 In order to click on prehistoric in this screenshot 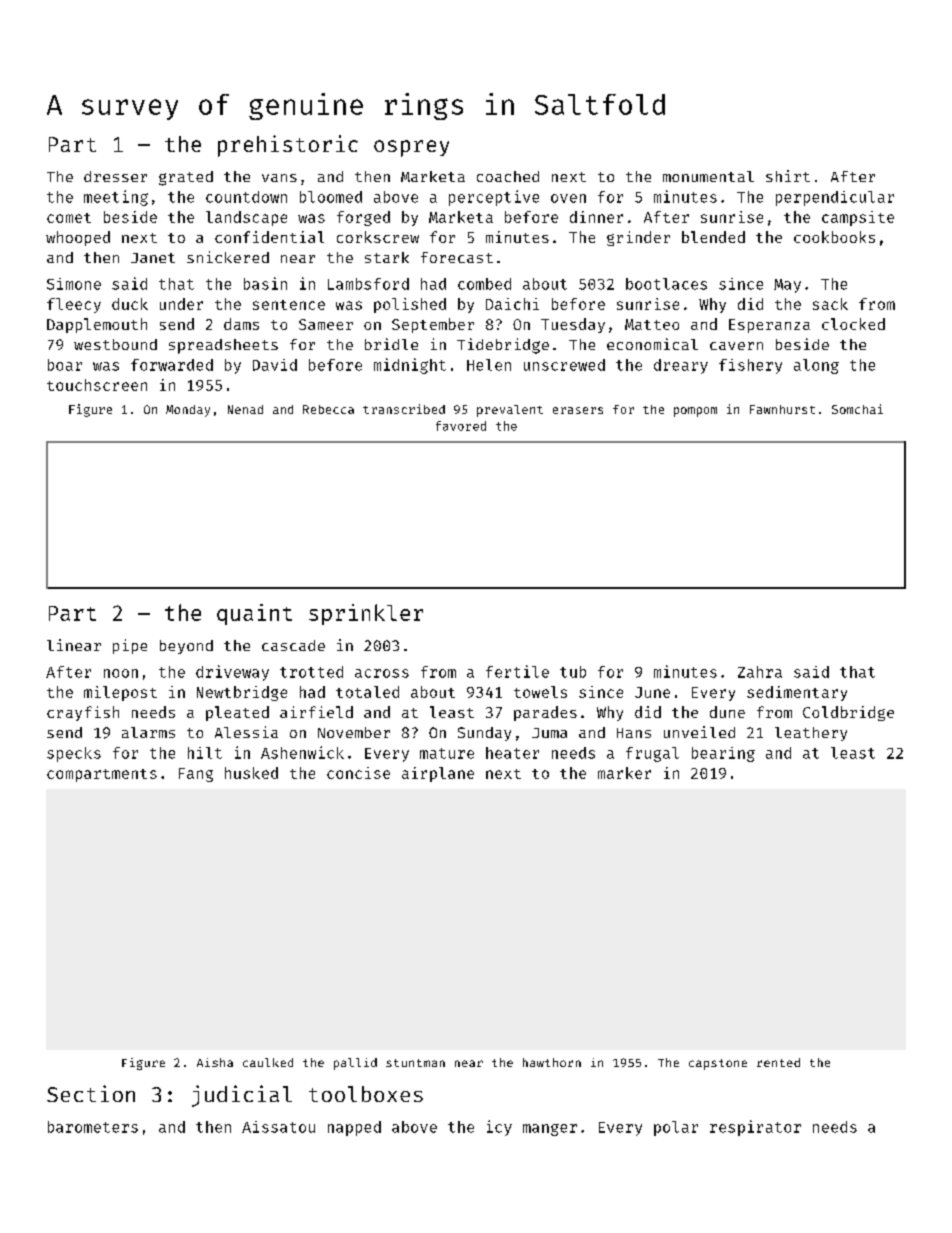, I will do `click(288, 146)`.
